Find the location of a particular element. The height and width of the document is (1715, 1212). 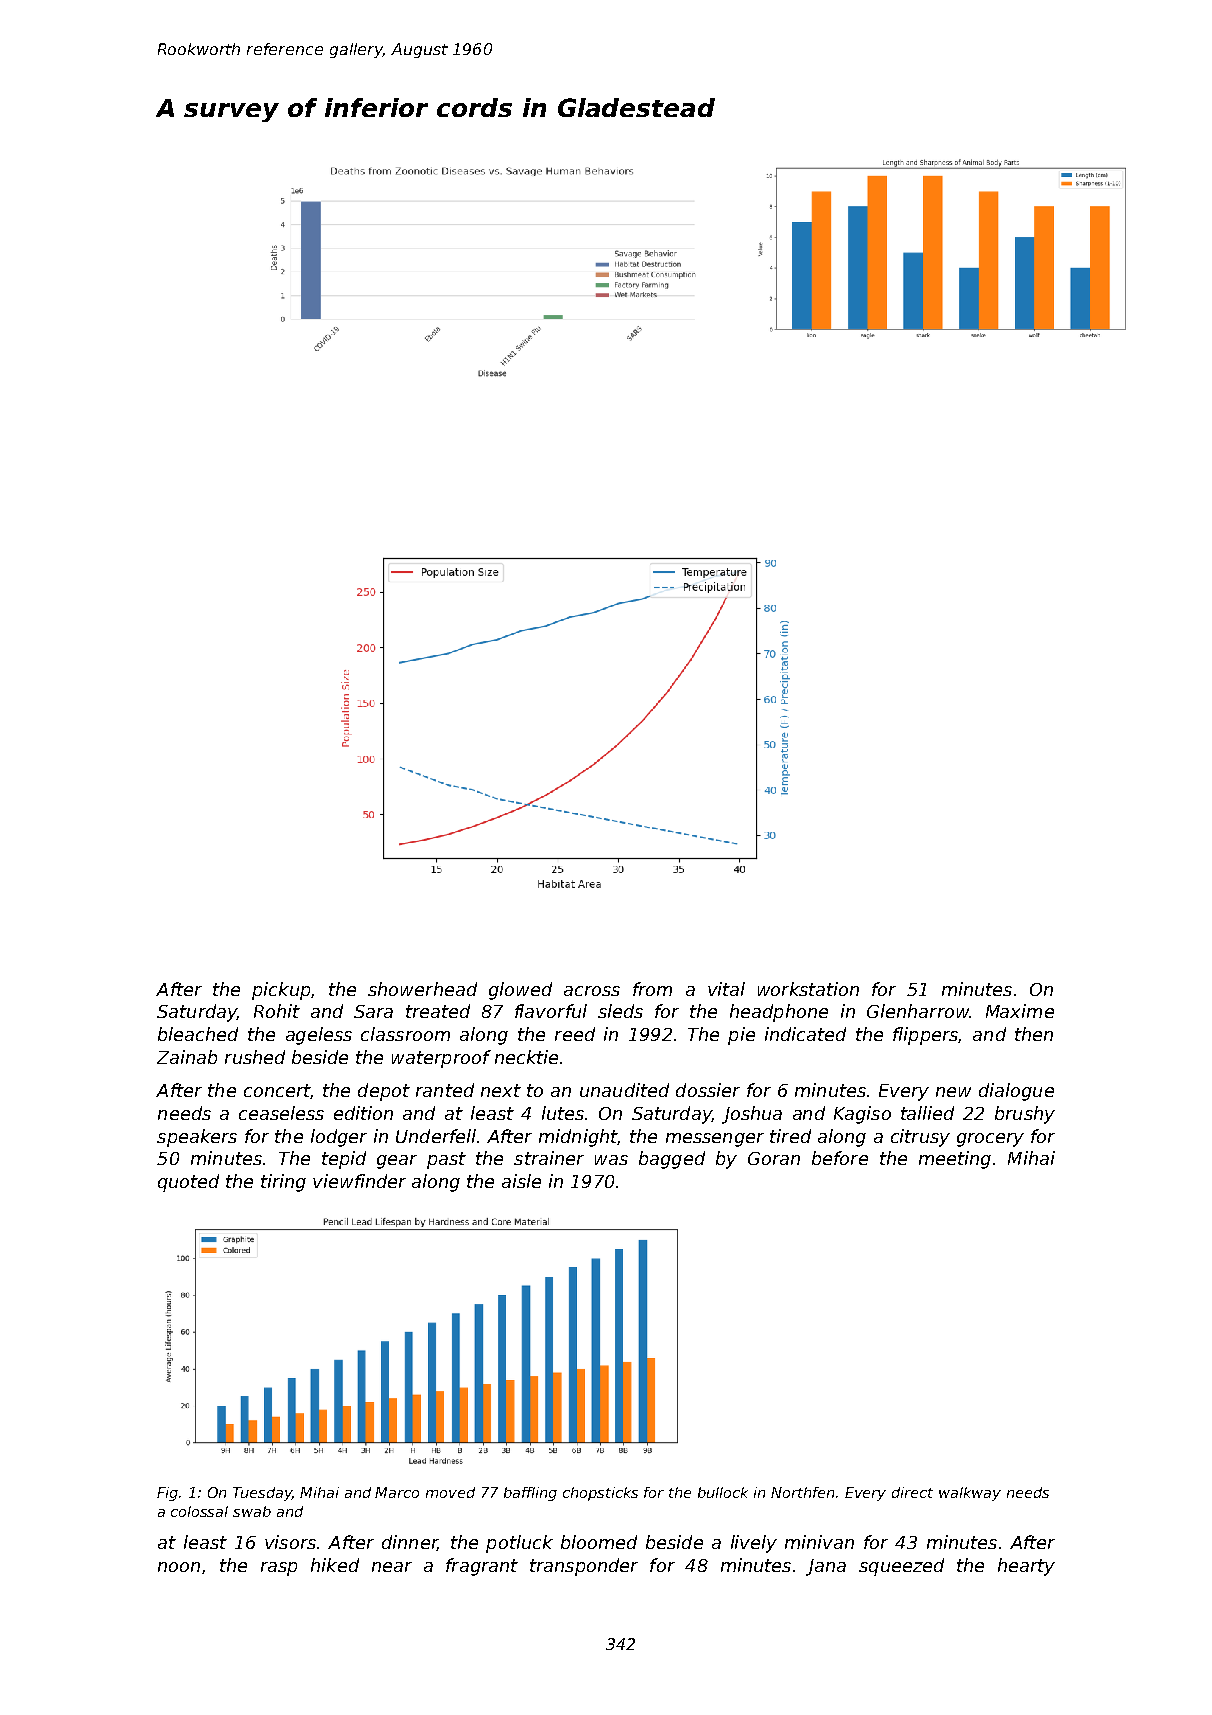

Zainab is located at coordinates (187, 1057).
